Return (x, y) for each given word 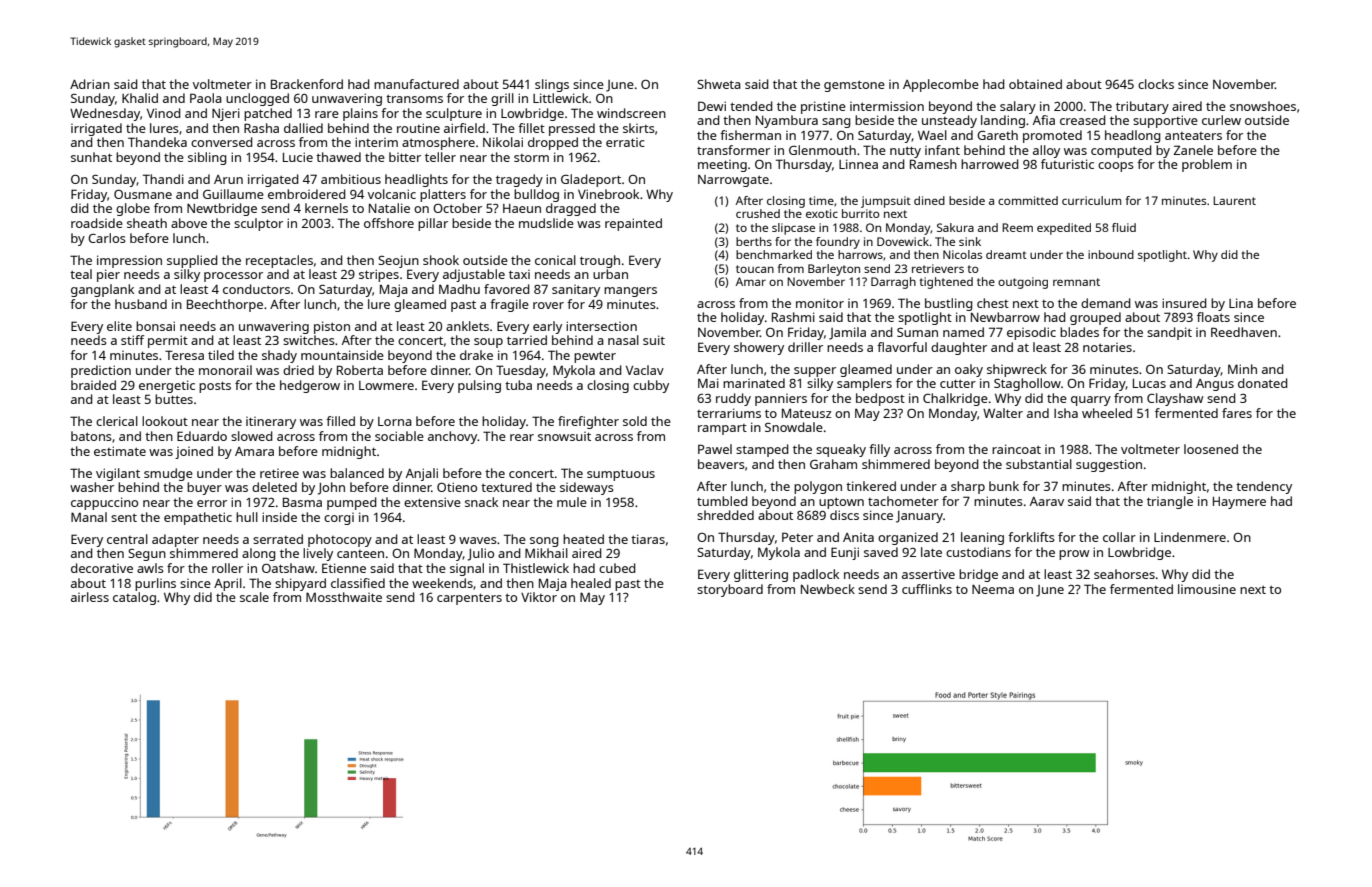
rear (522, 437)
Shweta (719, 84)
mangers (630, 292)
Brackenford (307, 84)
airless (90, 597)
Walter (1003, 413)
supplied (192, 261)
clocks (1156, 84)
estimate (120, 451)
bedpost (880, 399)
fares (1237, 413)
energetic (167, 386)
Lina (1241, 303)
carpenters (469, 599)
